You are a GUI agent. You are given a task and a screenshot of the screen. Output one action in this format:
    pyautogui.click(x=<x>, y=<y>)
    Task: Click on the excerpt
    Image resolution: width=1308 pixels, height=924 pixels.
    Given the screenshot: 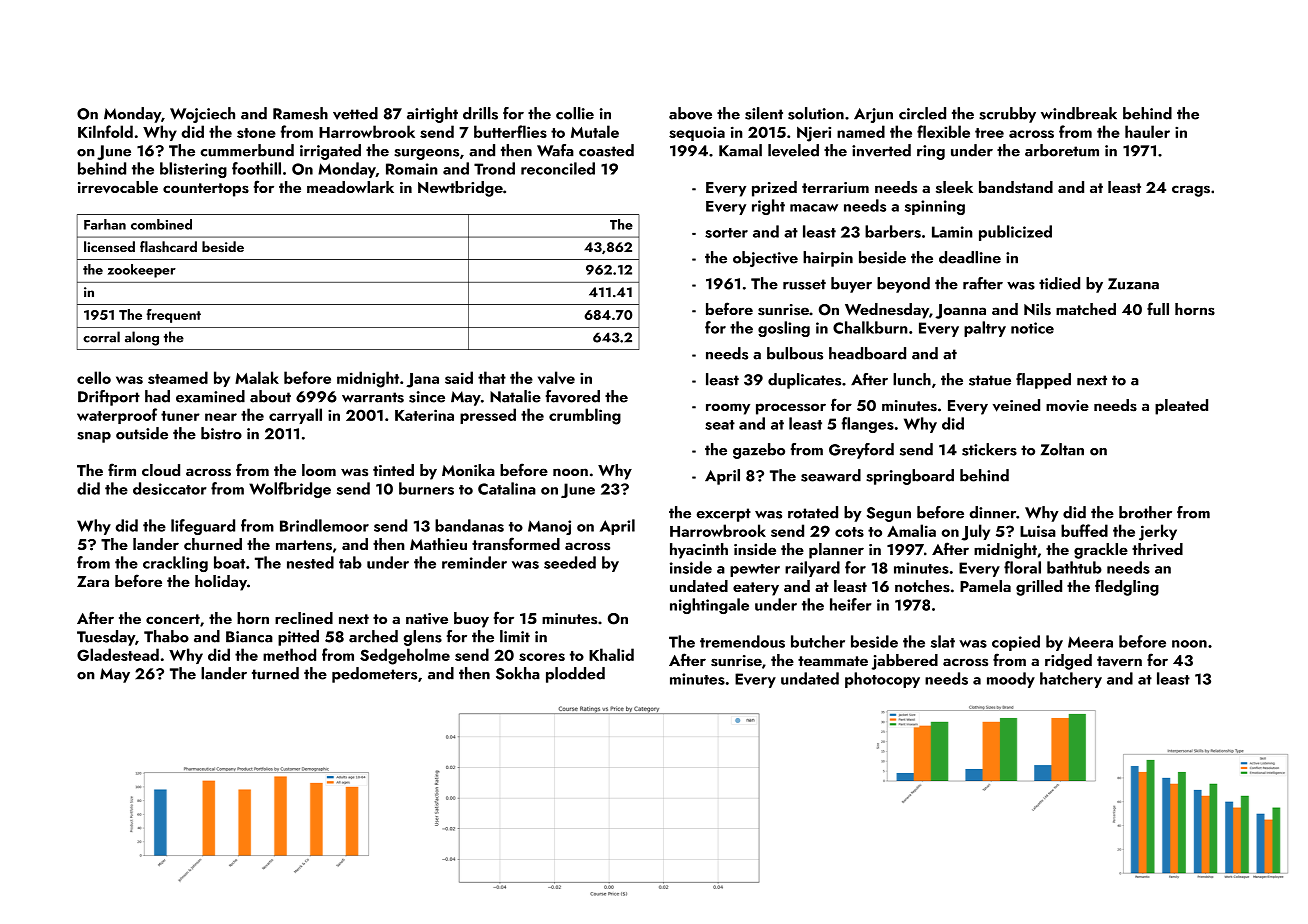 What is the action you would take?
    pyautogui.click(x=724, y=515)
